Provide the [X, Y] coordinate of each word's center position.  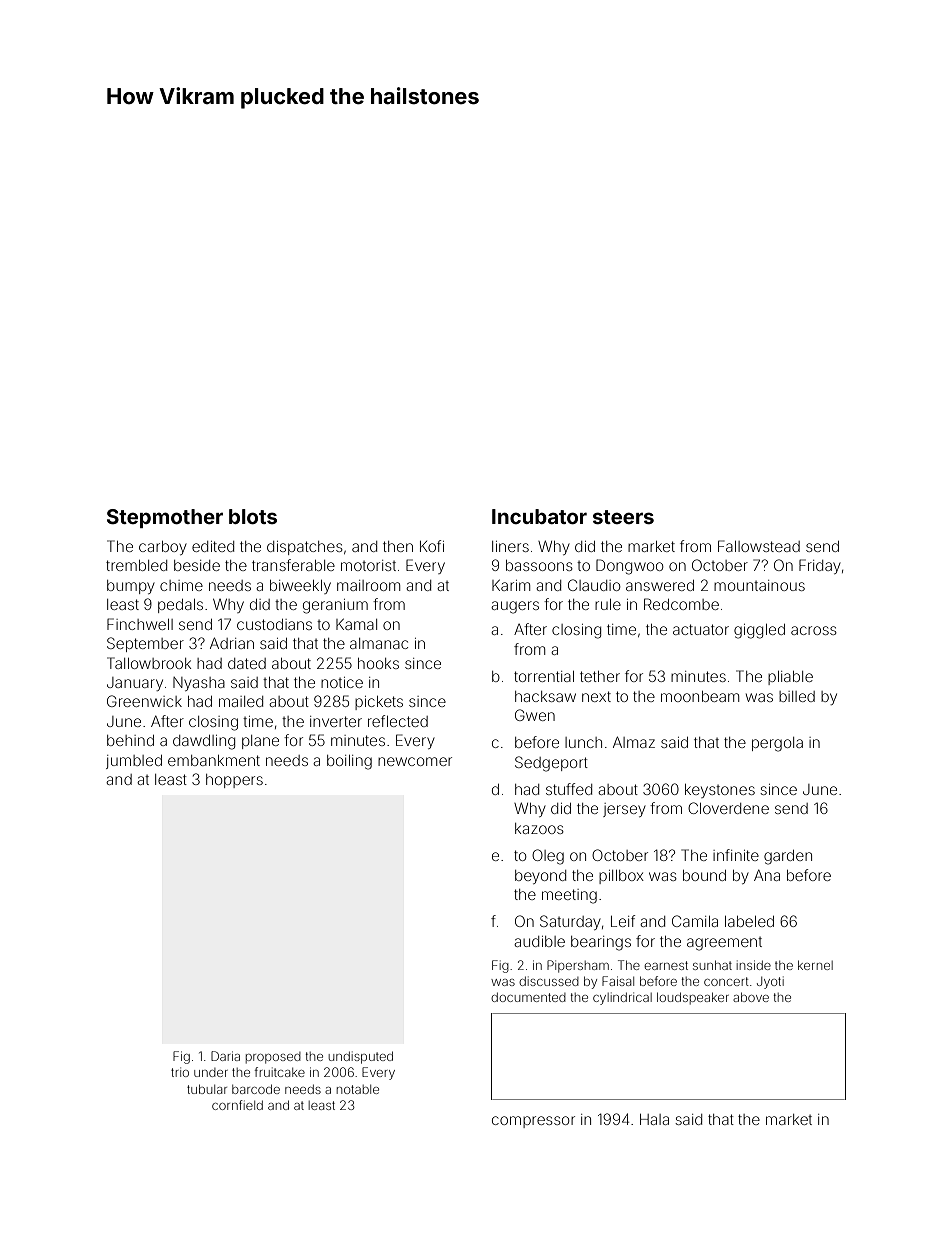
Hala [654, 1119]
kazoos [539, 828]
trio [180, 1072]
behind [130, 740]
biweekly [300, 587]
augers [515, 607]
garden [788, 857]
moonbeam [700, 696]
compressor [533, 1122]
